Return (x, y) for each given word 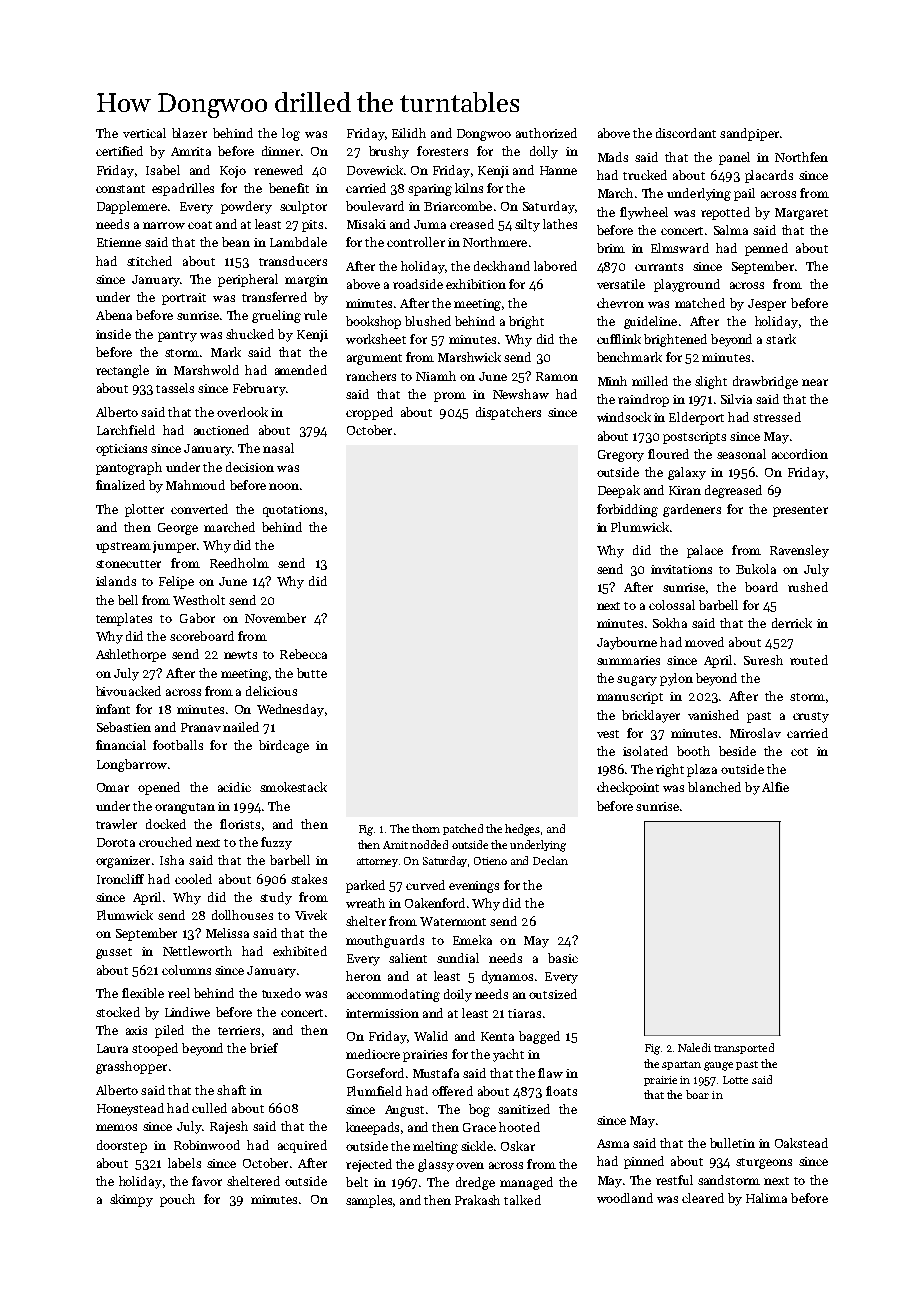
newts (240, 655)
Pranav (201, 727)
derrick (792, 623)
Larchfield (126, 430)
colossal (672, 605)
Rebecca (303, 654)
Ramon (557, 376)
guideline (650, 322)
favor (207, 1181)
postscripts (694, 438)
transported (744, 1048)
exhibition (476, 284)
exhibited (300, 951)
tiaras (524, 1013)
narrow (164, 225)
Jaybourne (627, 643)
